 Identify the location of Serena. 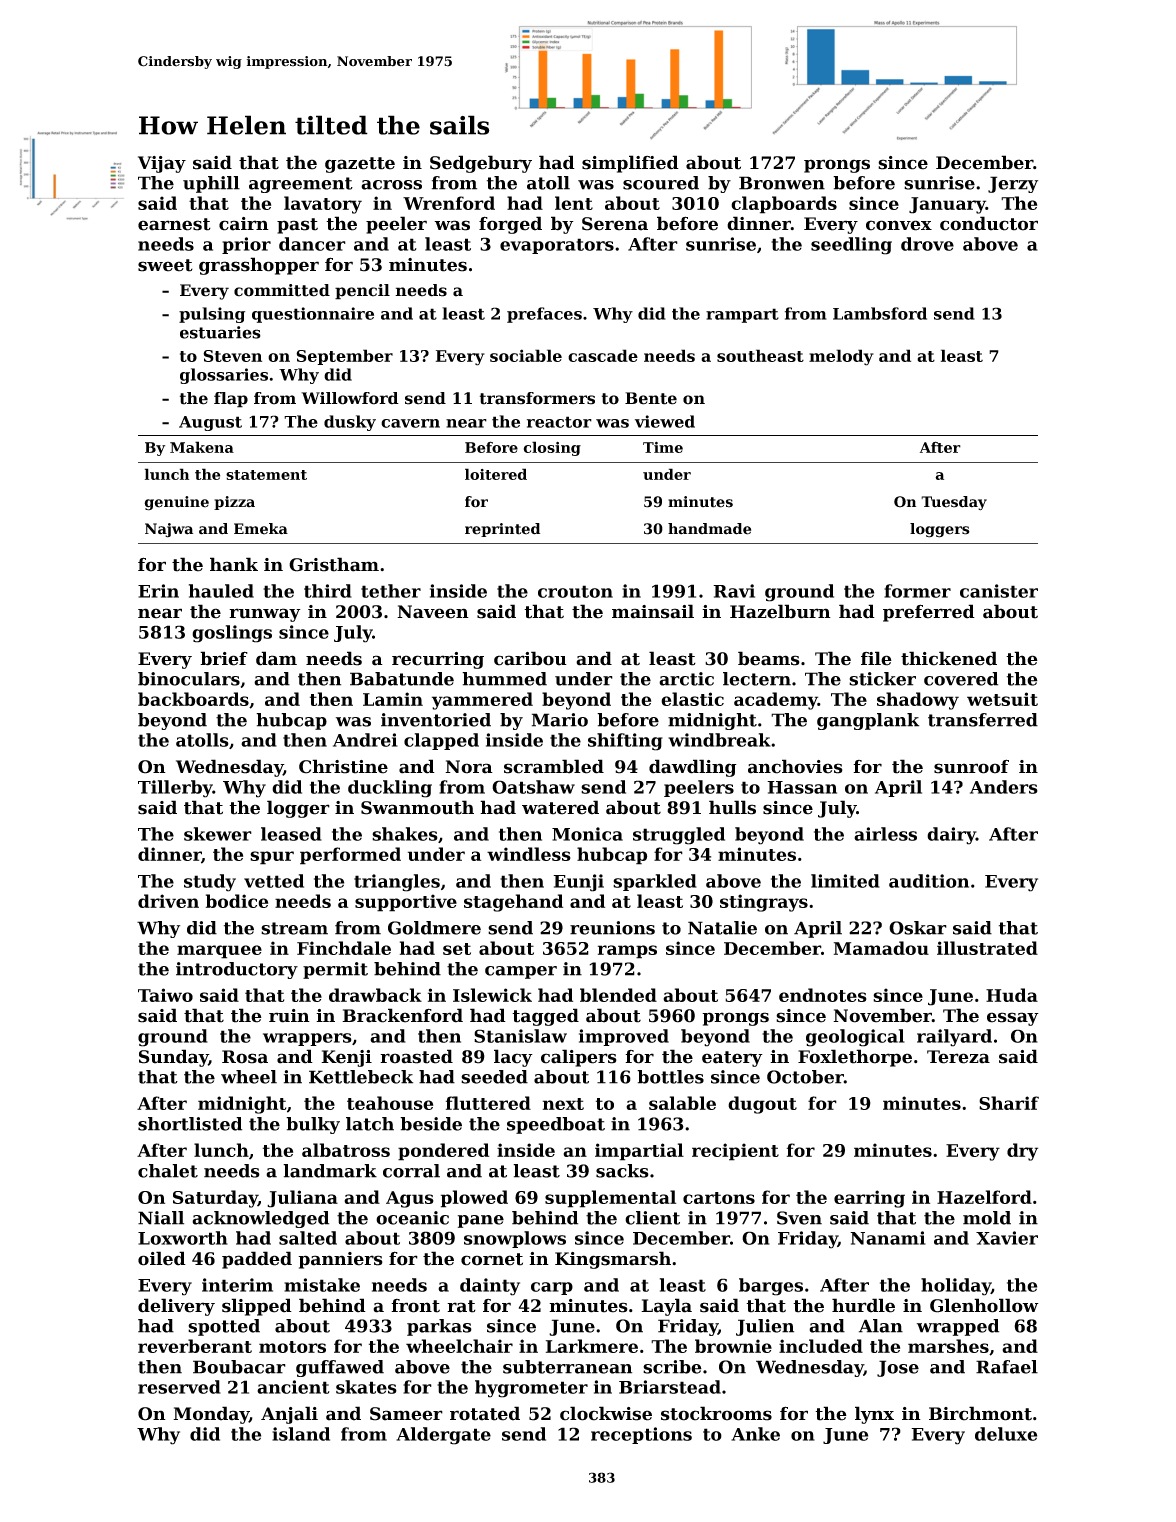
(615, 224).
